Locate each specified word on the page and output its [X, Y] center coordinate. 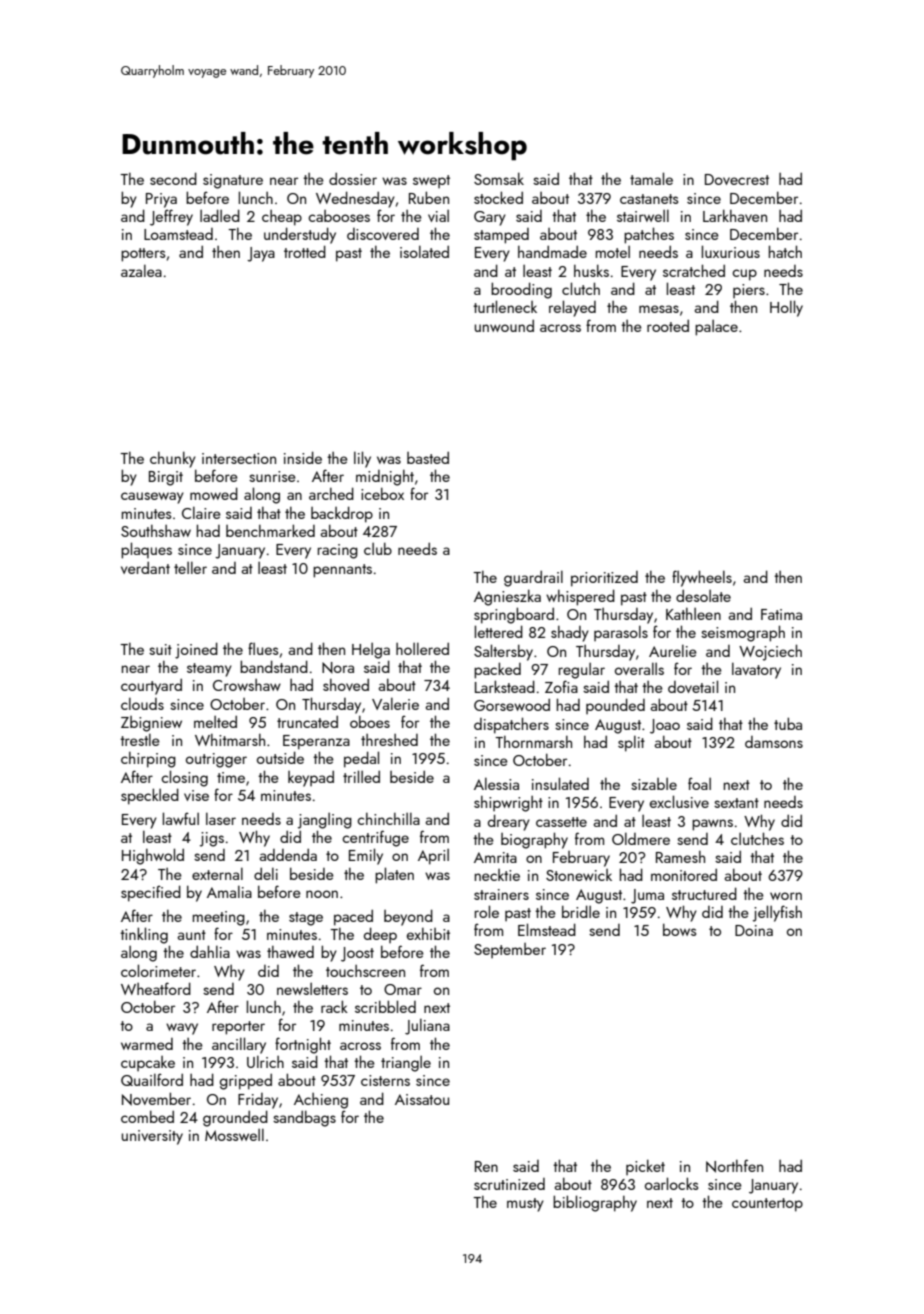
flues [263, 648]
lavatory [756, 670]
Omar [403, 989]
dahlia [210, 951]
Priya [161, 200]
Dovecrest [737, 179]
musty [525, 1205]
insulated [560, 783]
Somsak [499, 178]
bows [679, 929]
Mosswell [234, 1134]
